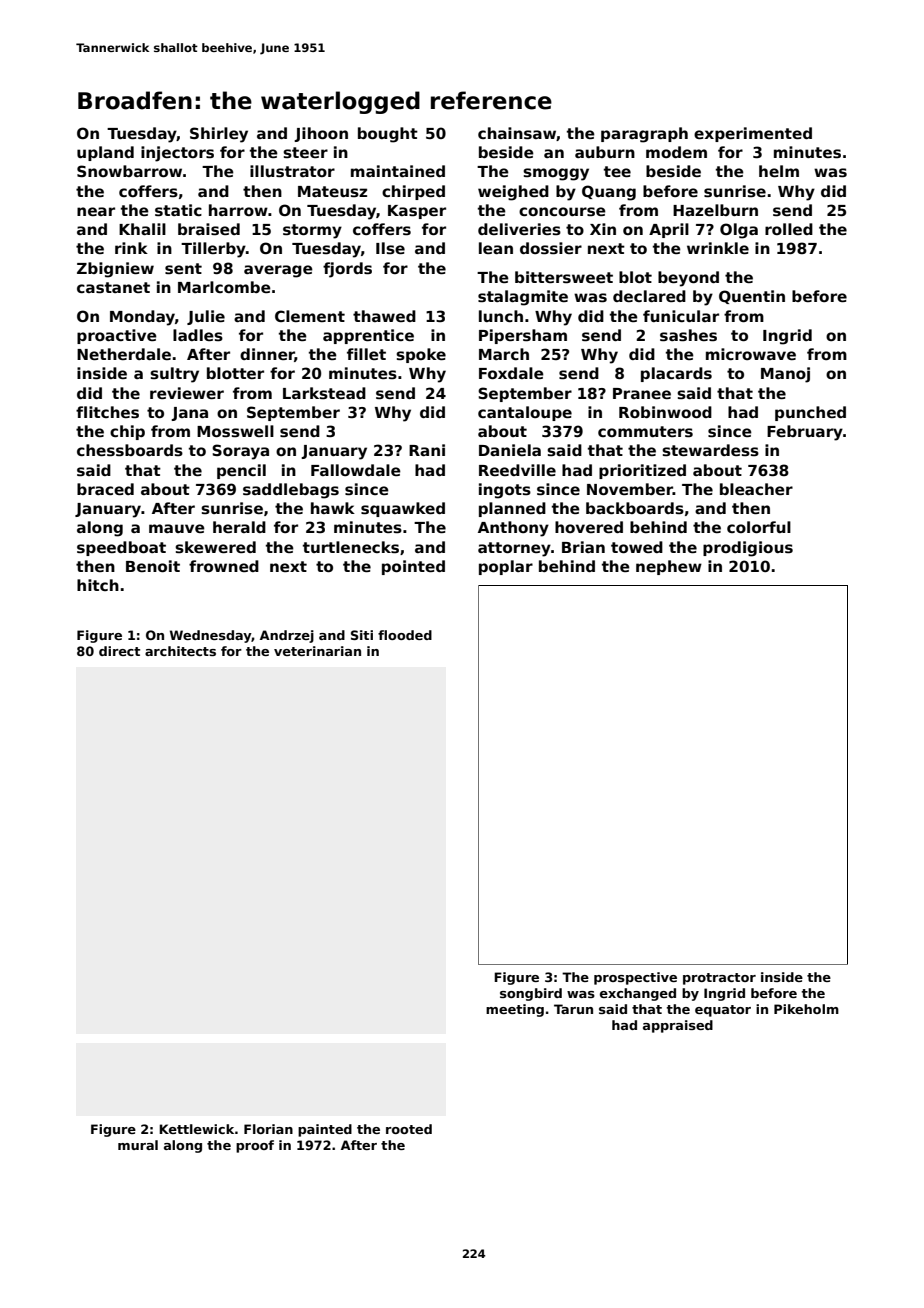 The height and width of the screenshot is (1308, 924). Describe the element at coordinates (390, 248) in the screenshot. I see `Ilse` at that location.
